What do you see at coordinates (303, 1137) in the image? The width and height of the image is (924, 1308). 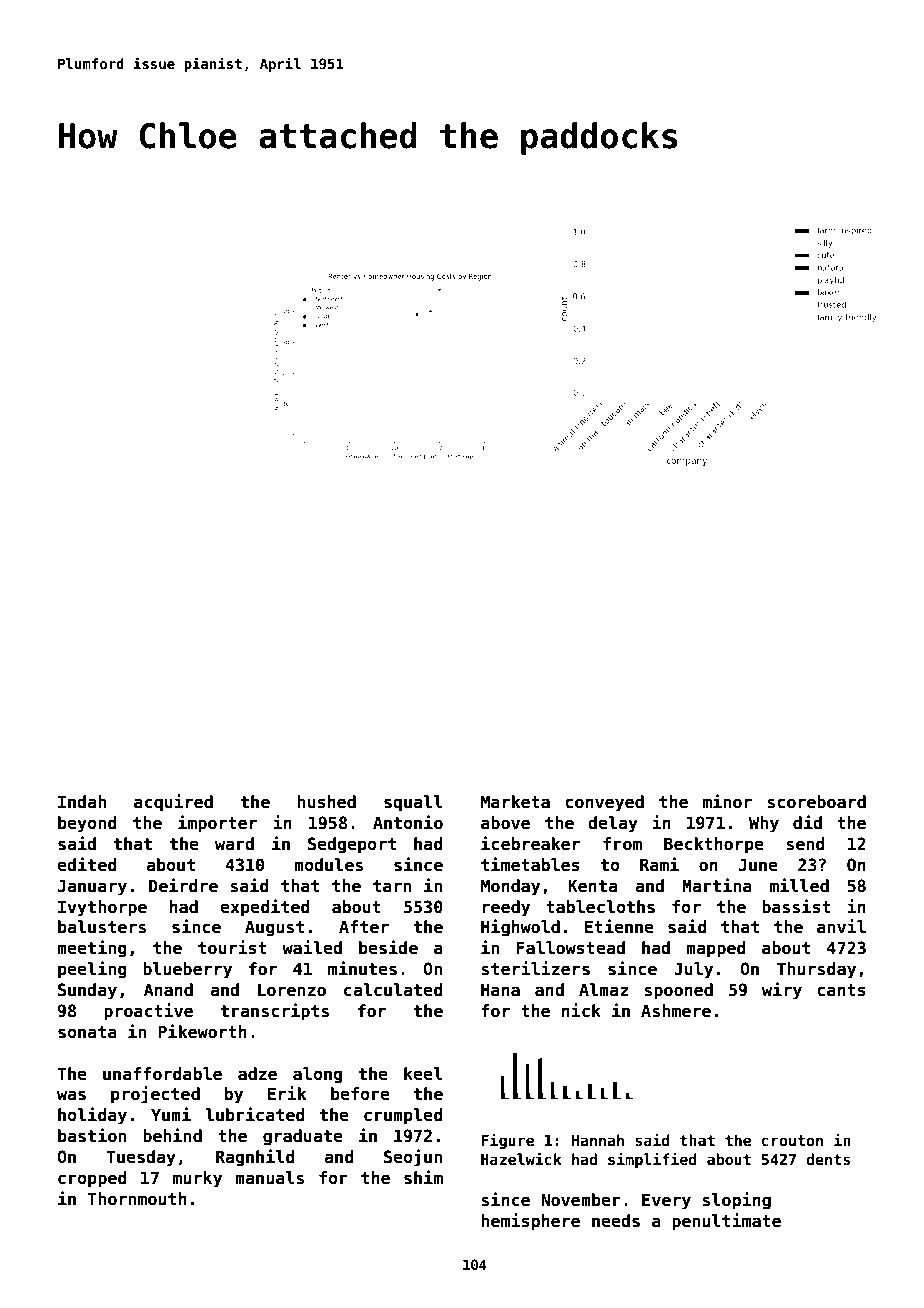 I see `graduate` at bounding box center [303, 1137].
